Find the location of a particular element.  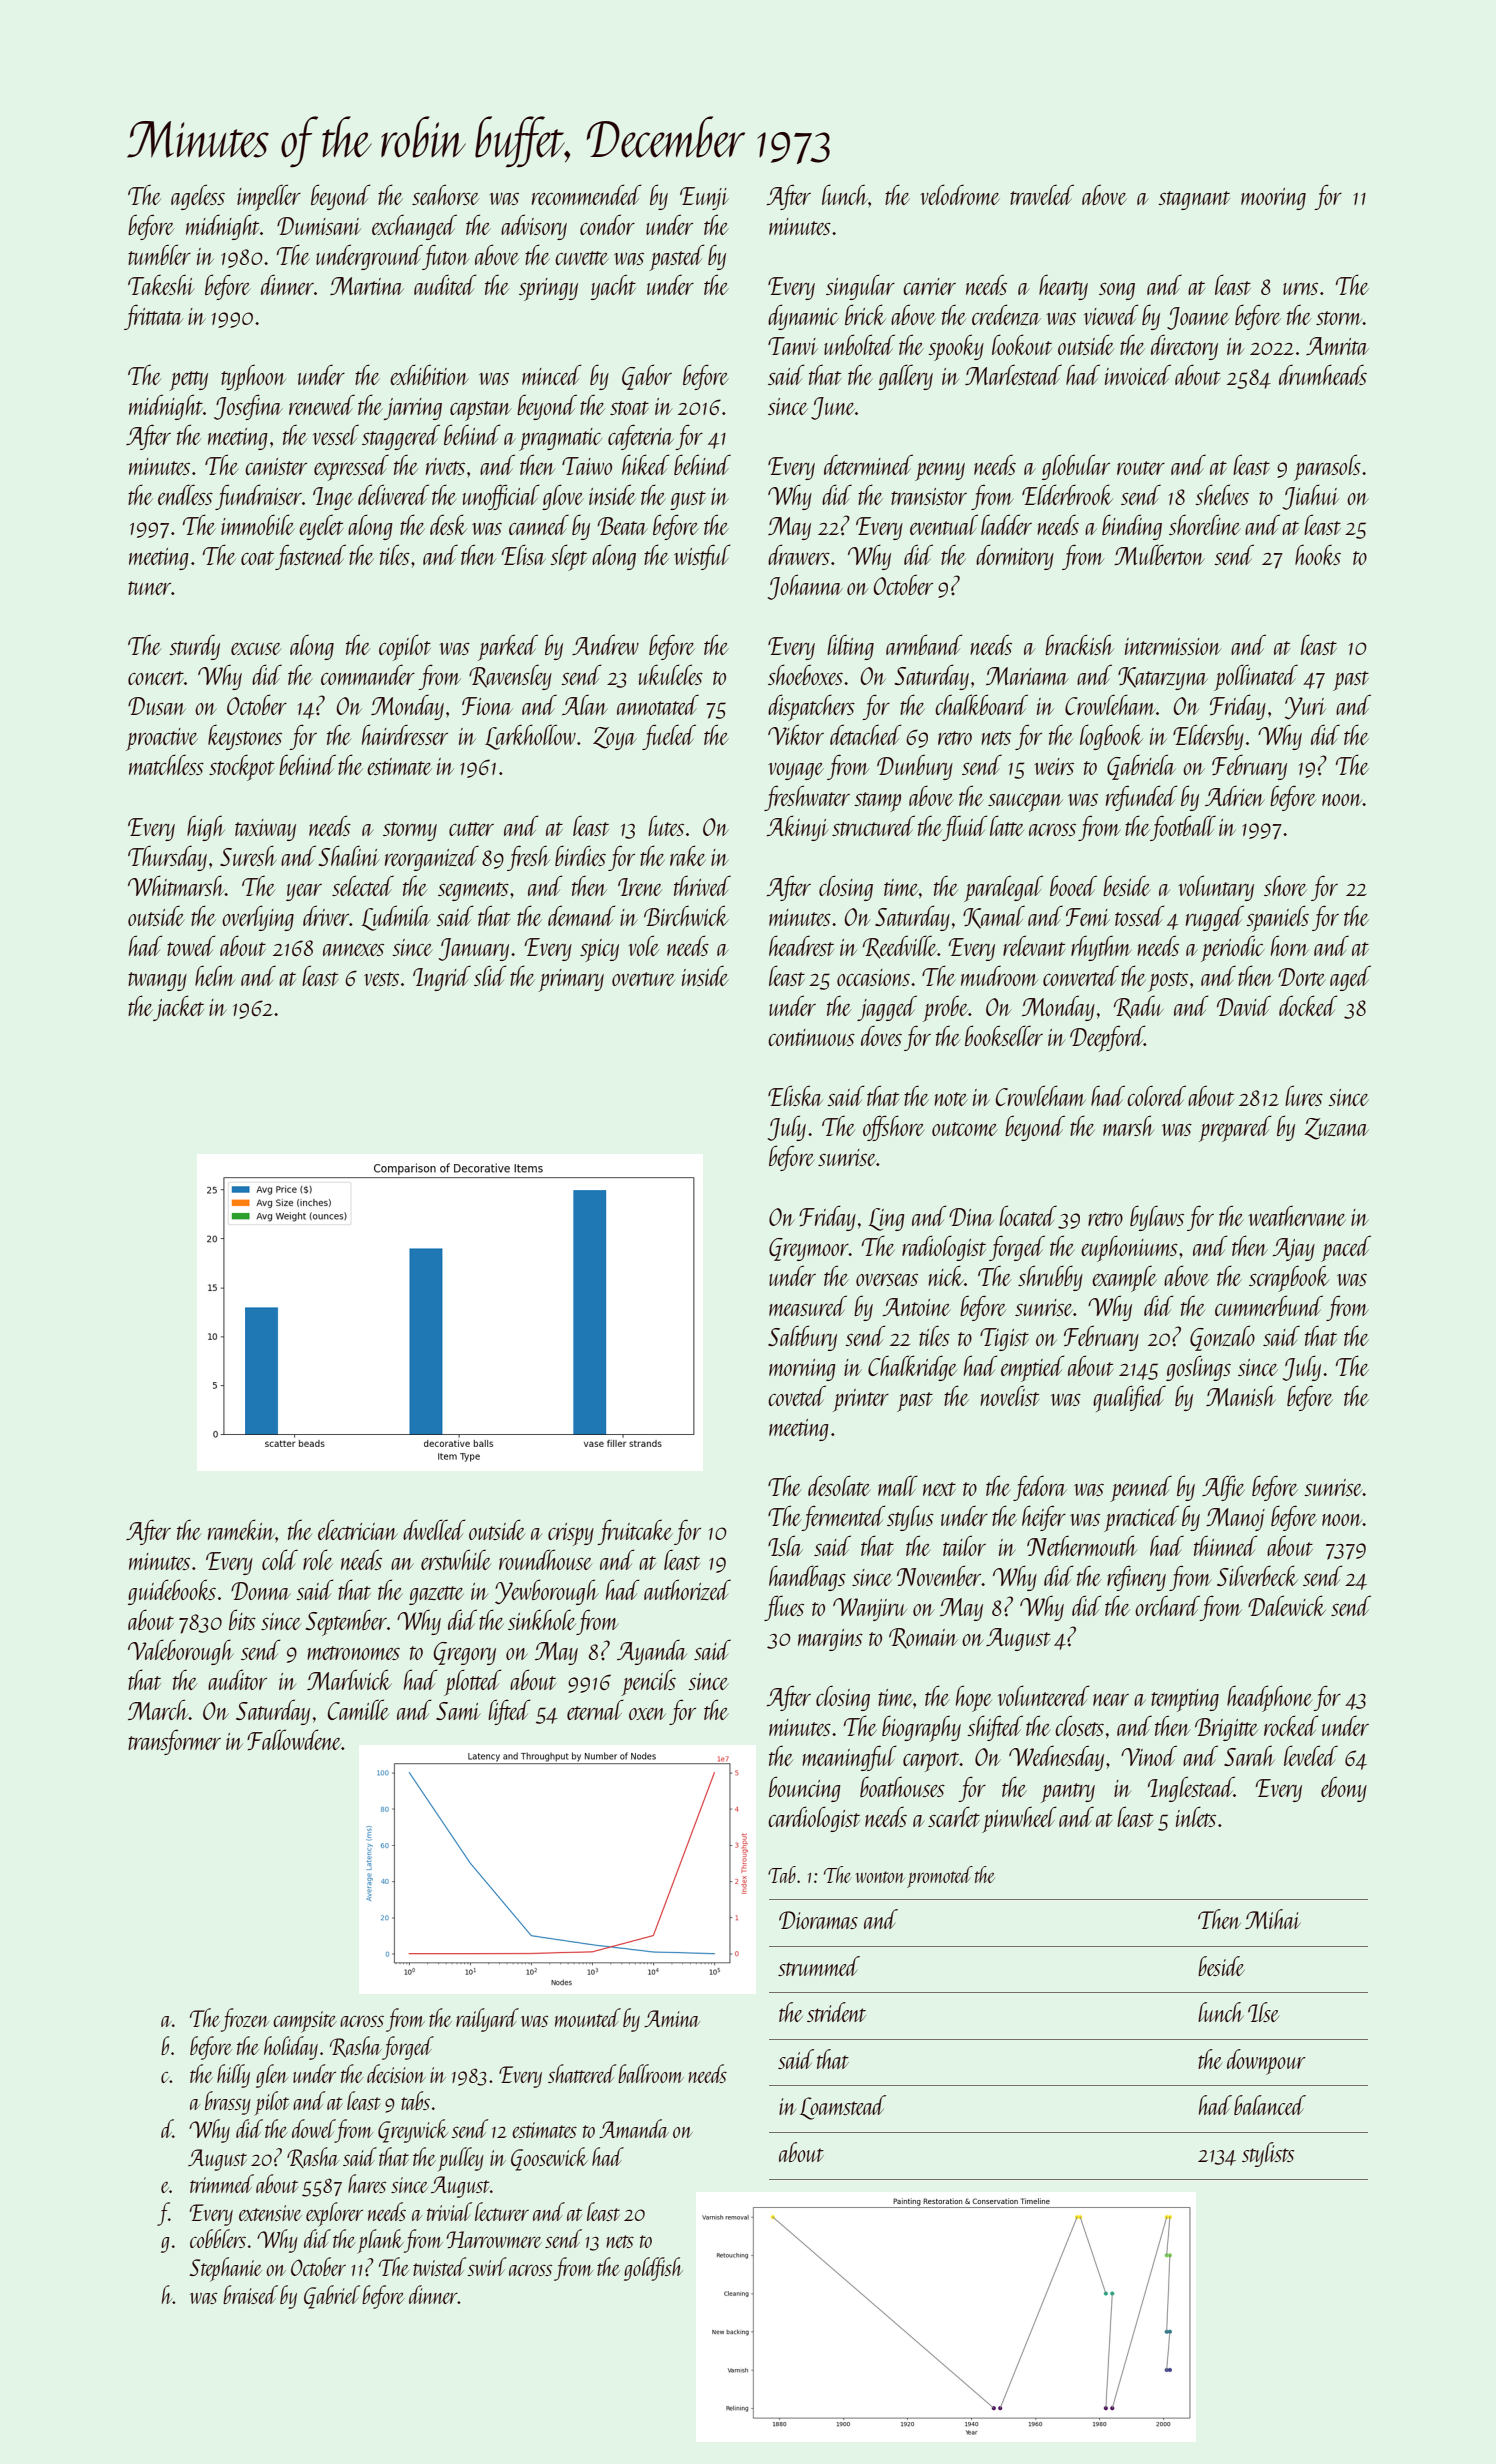

extensive is located at coordinates (270, 2213).
